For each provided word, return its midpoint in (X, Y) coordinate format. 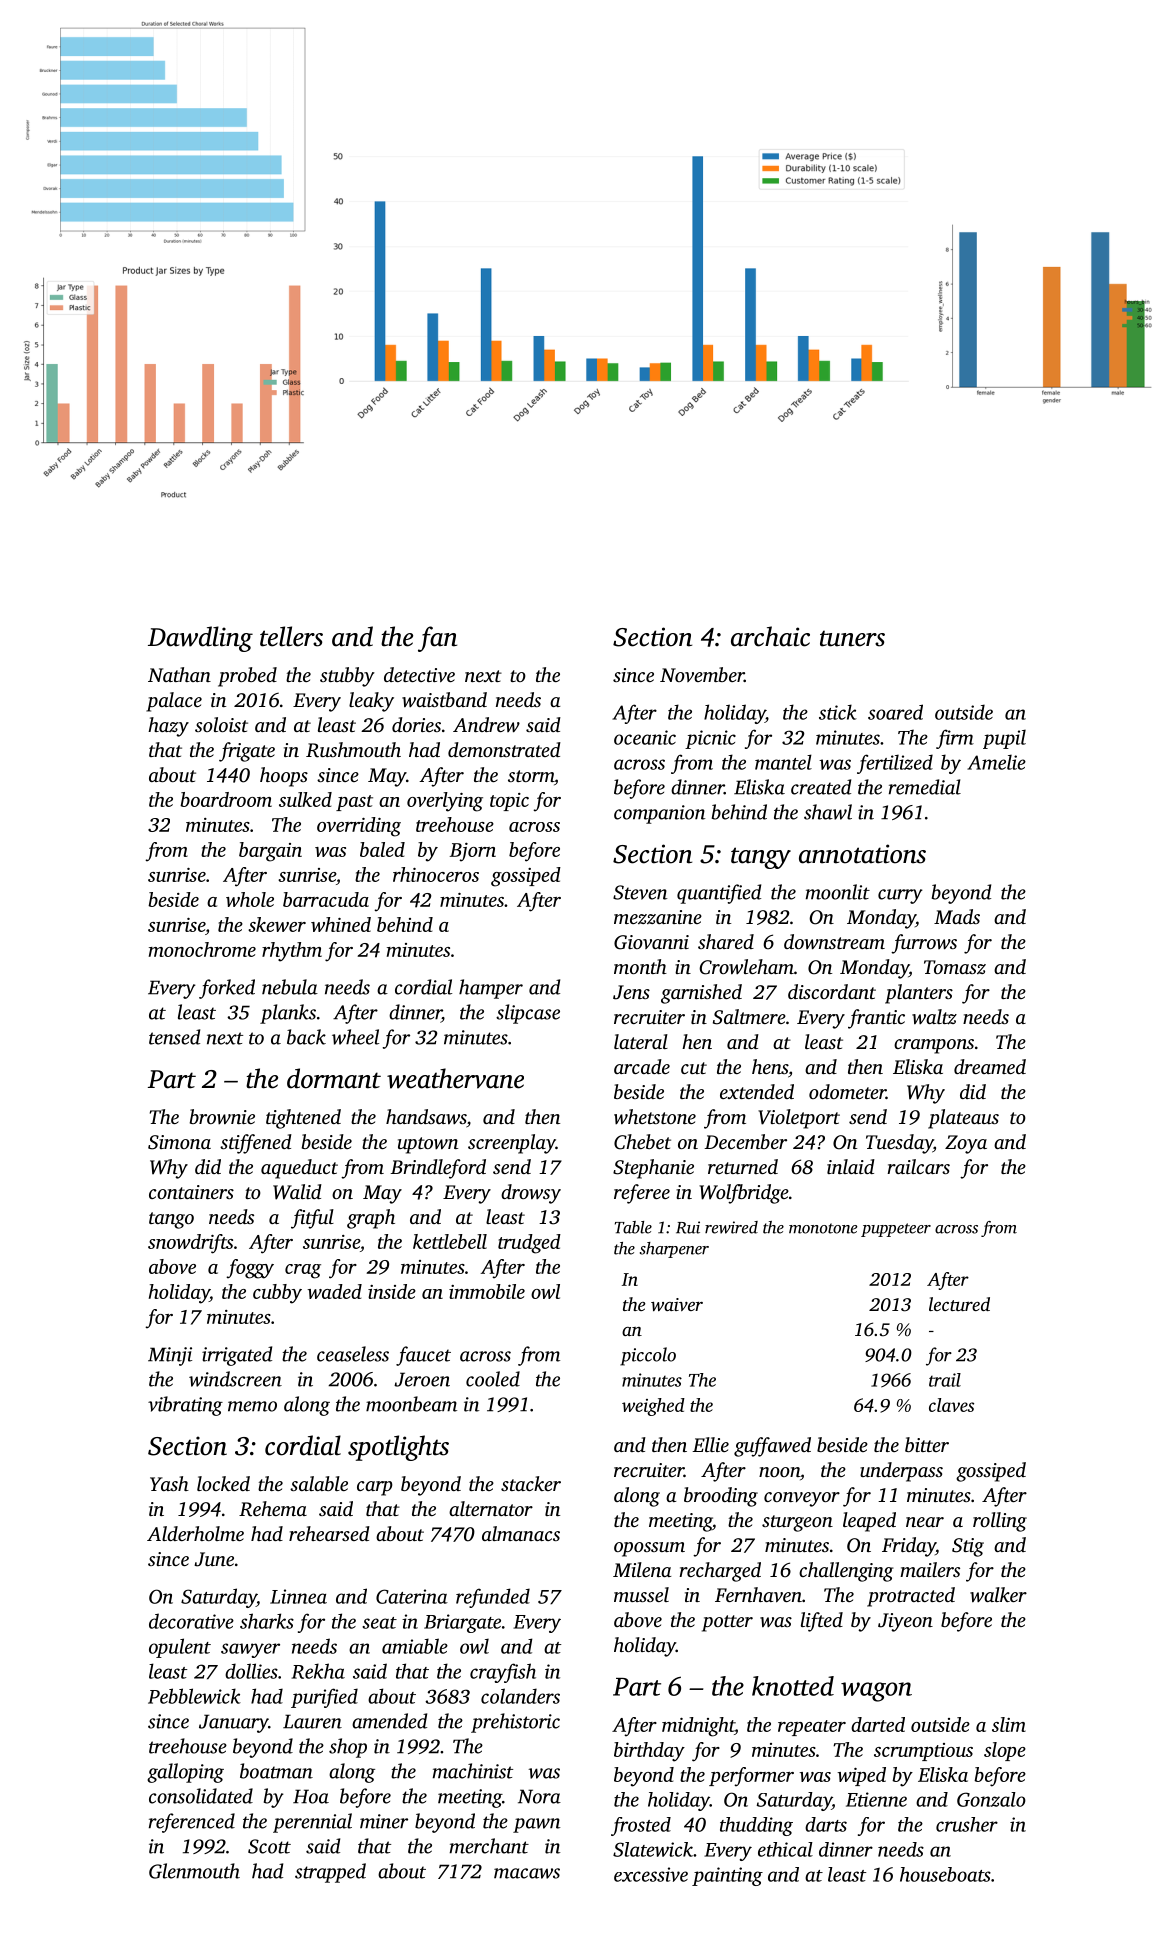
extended (757, 1091)
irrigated (237, 1356)
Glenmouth (194, 1871)
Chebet (642, 1142)
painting (727, 1876)
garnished (701, 994)
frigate (247, 752)
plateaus (963, 1119)
